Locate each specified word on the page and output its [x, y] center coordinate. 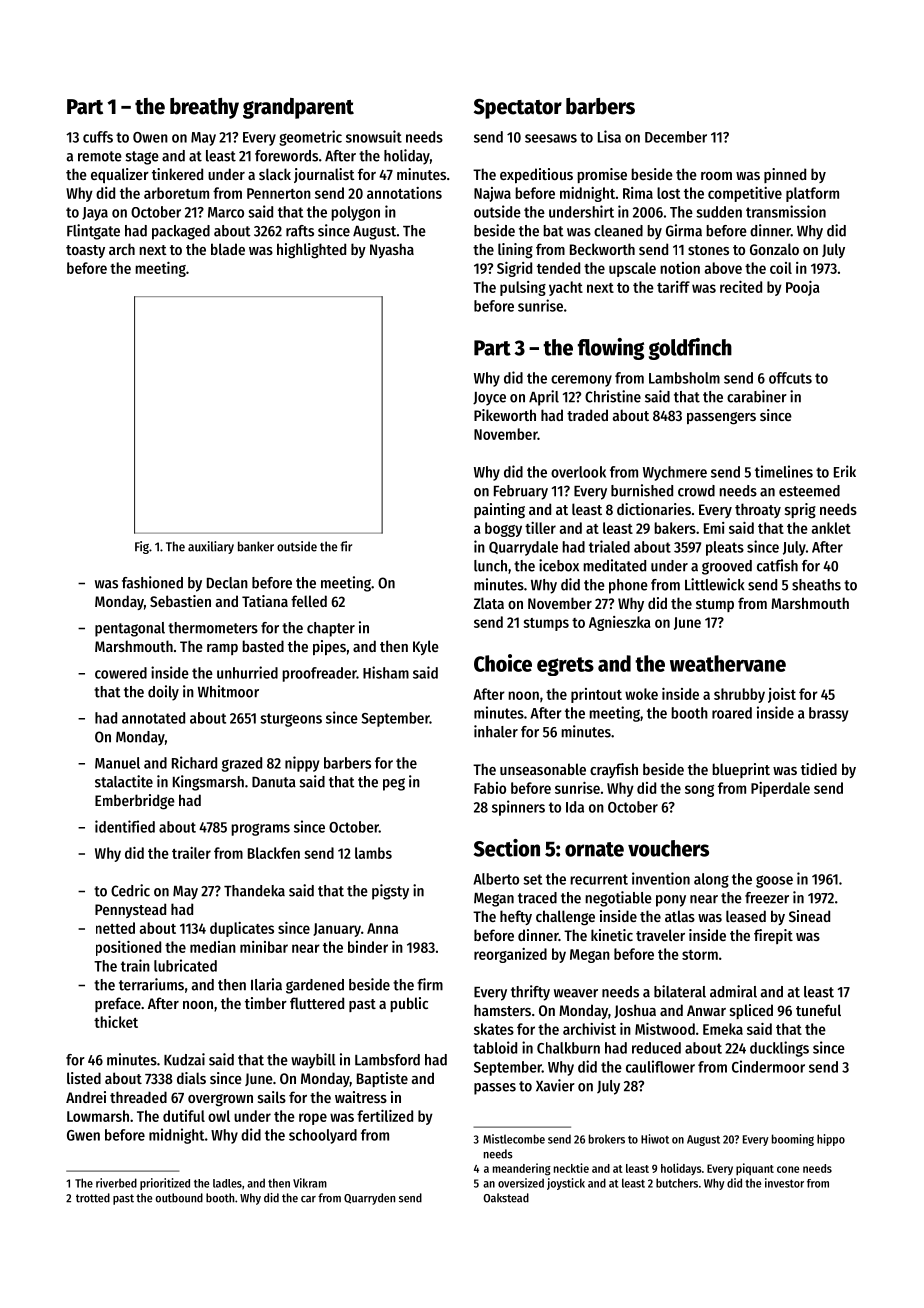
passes [495, 1089]
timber [266, 1003]
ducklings [779, 1049]
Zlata [489, 603]
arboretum [176, 193]
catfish [777, 565]
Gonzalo [774, 249]
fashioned [152, 582]
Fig [142, 547]
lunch [490, 566]
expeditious [536, 175]
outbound [179, 1198]
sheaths [816, 585]
